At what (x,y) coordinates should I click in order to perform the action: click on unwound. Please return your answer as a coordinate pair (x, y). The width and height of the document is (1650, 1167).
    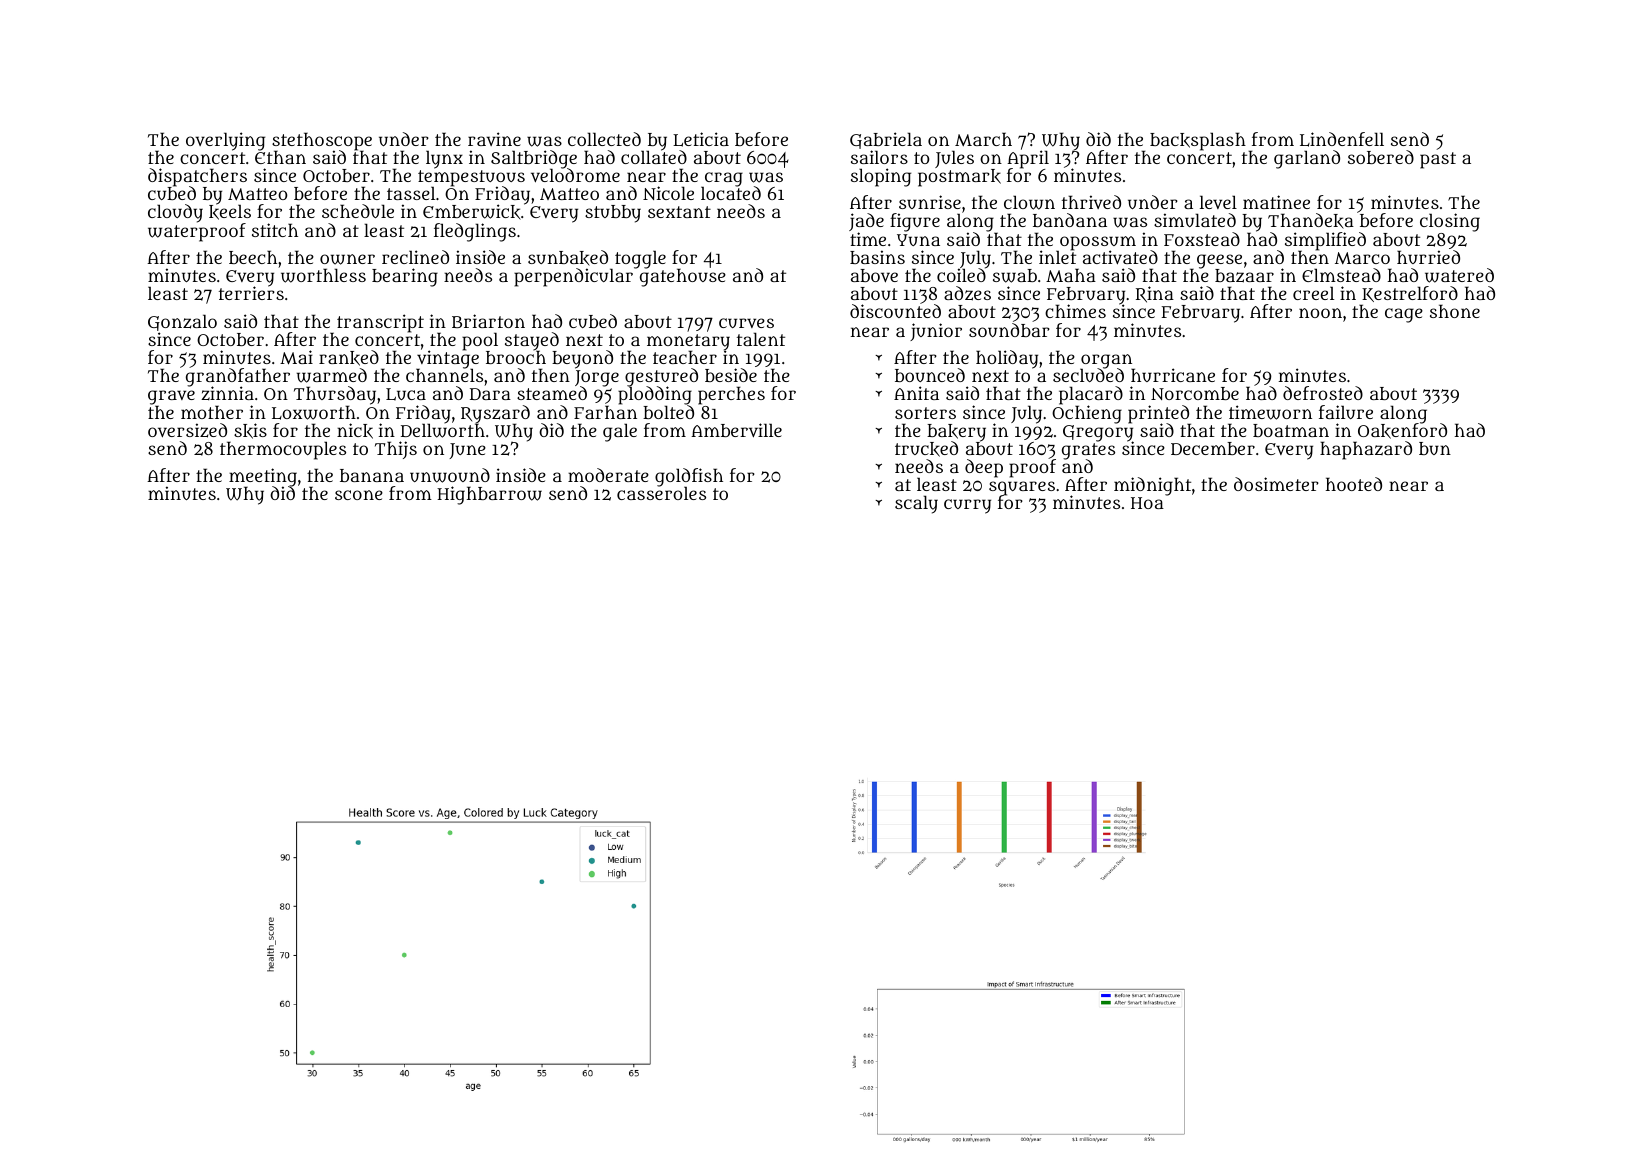
    Looking at the image, I should click on (450, 475).
